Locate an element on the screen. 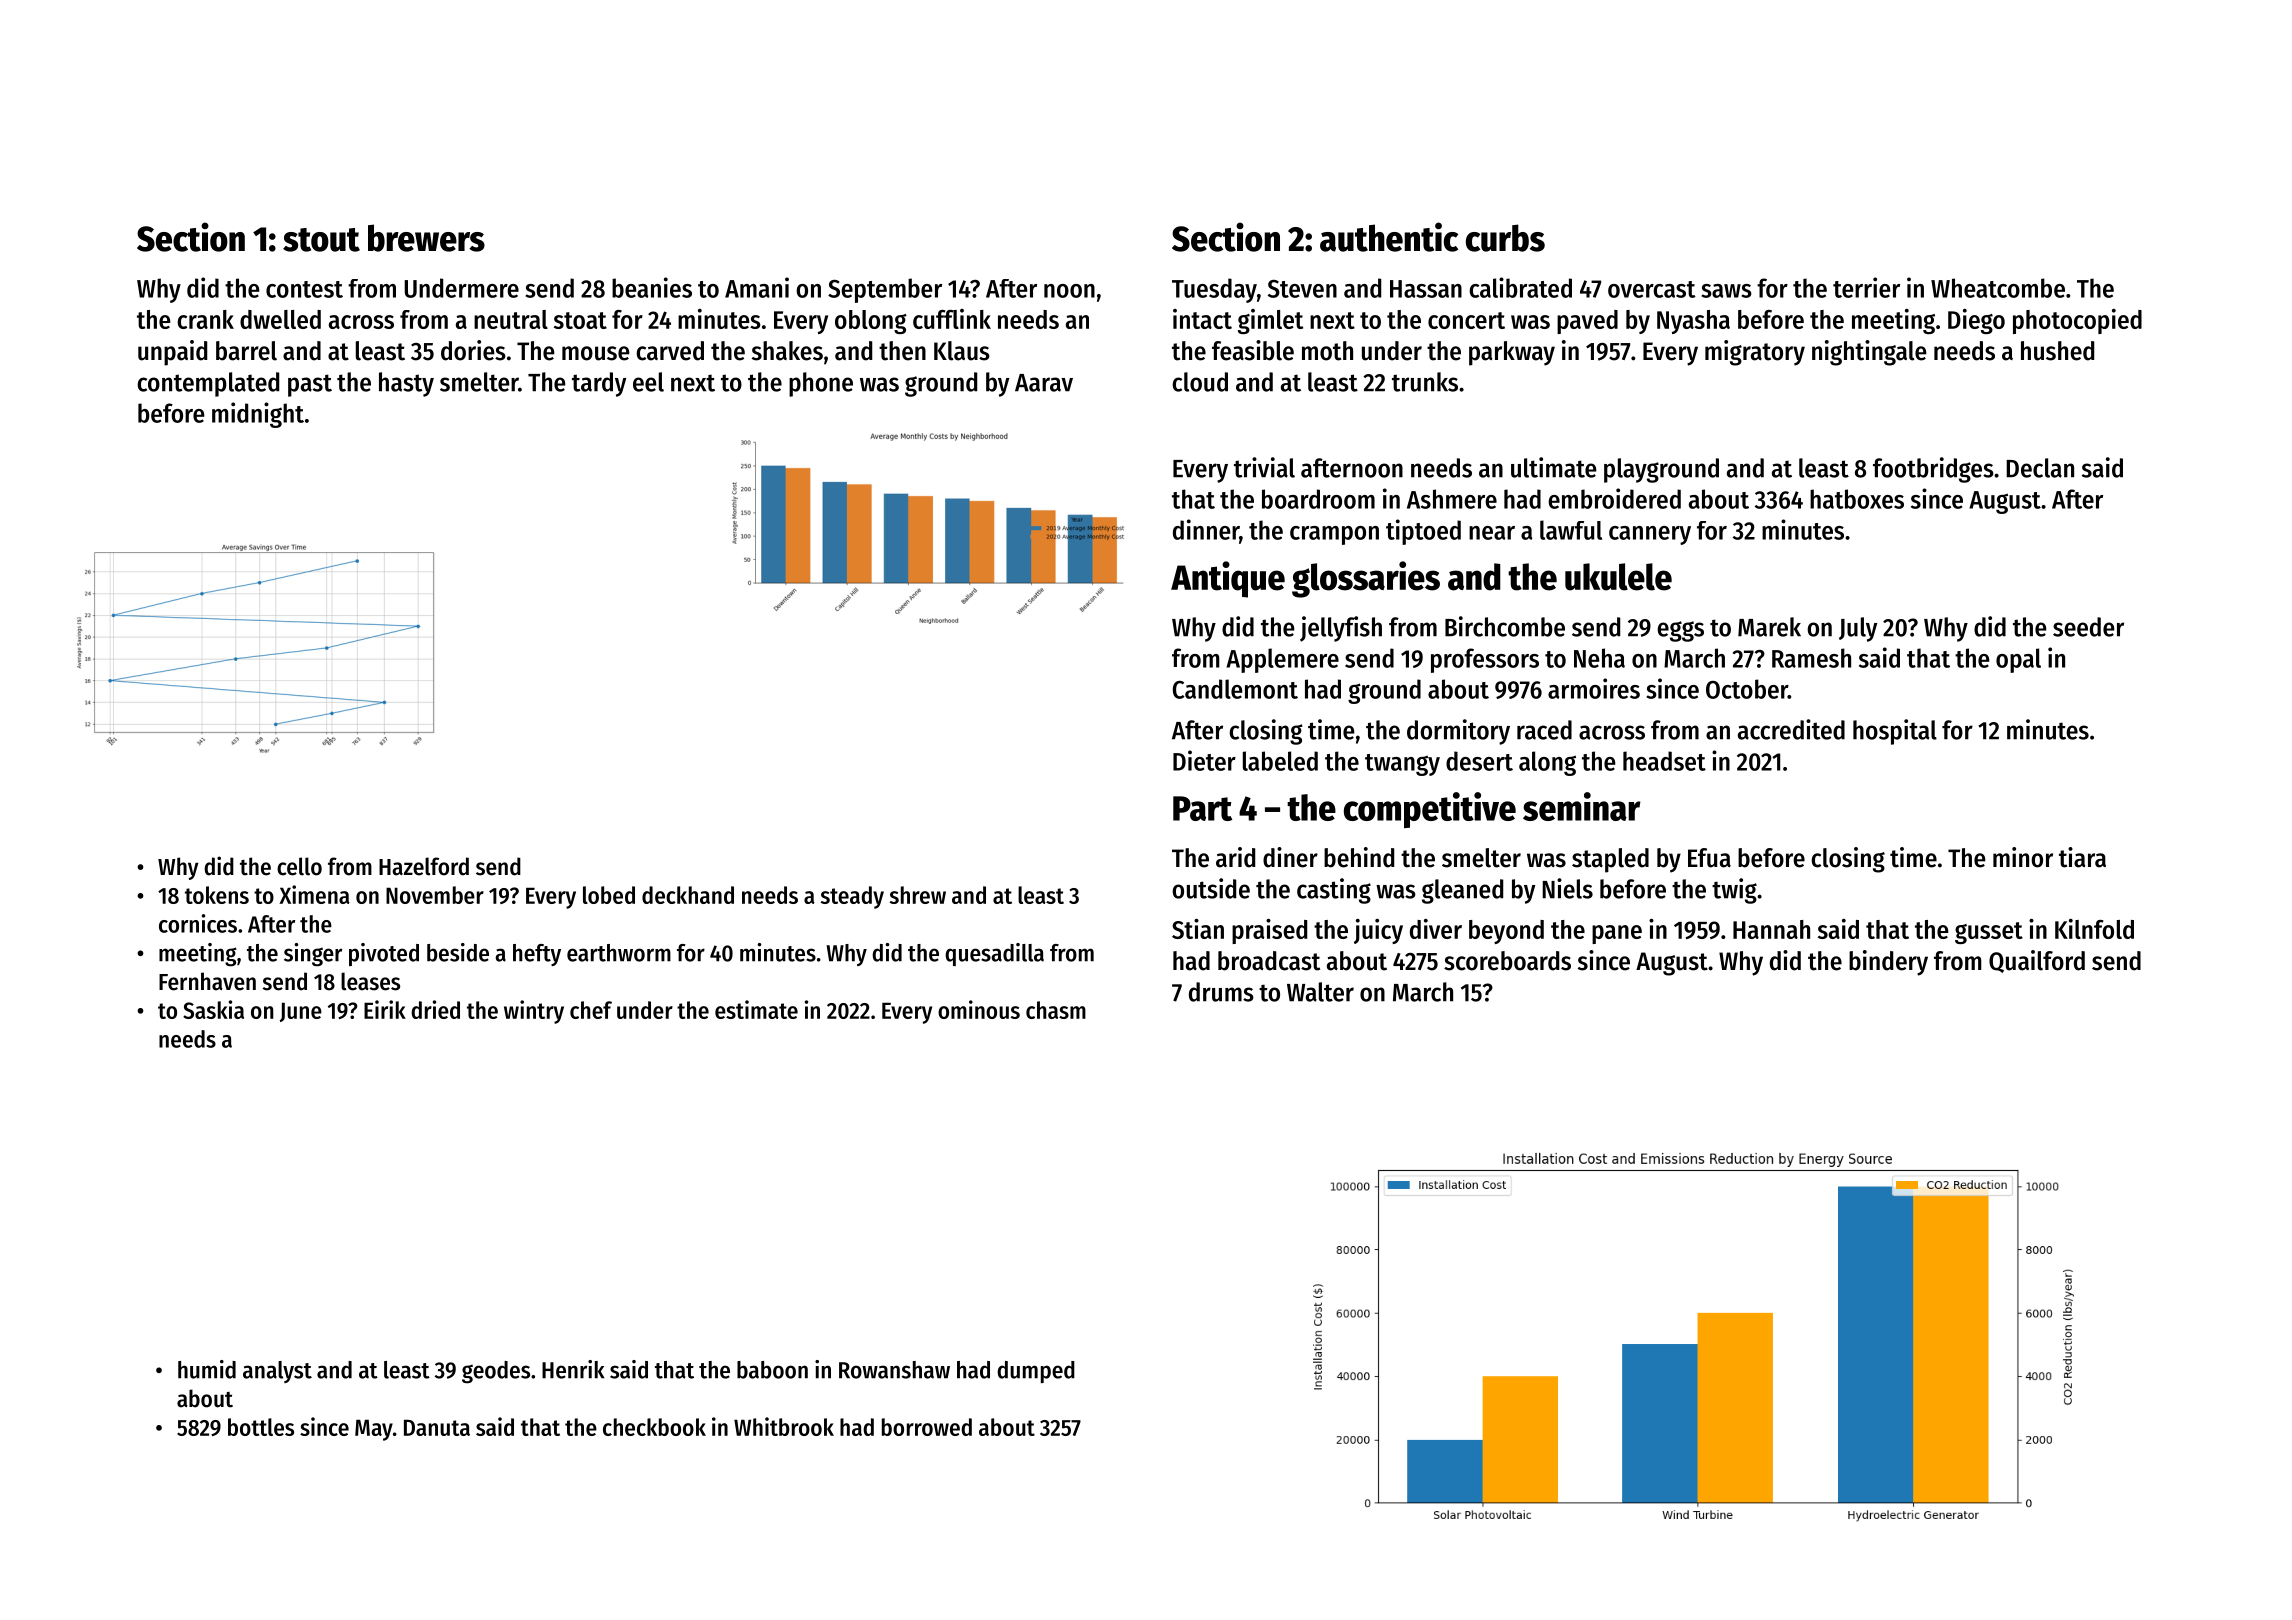  Quailford is located at coordinates (2037, 961).
